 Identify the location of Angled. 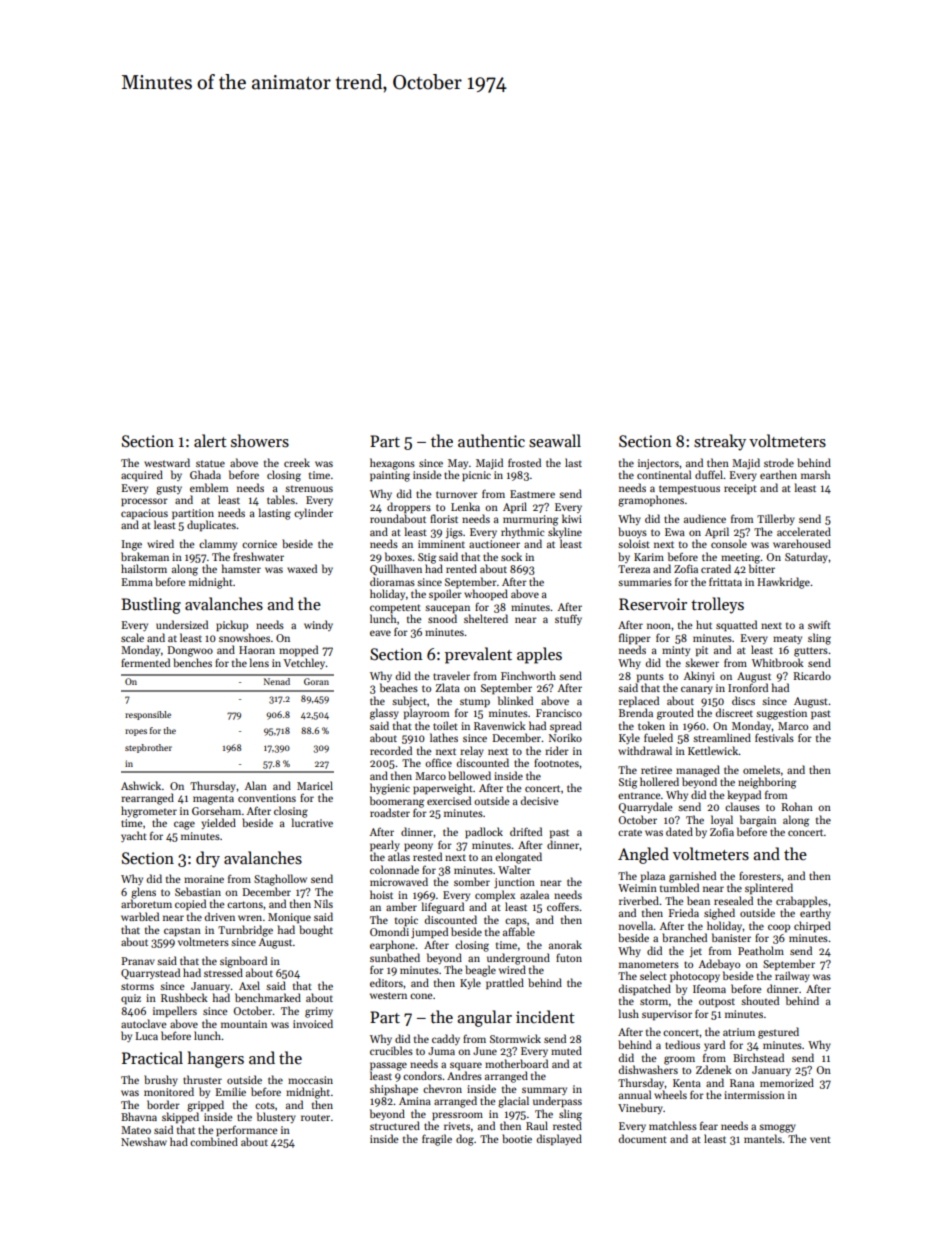
(643, 855).
